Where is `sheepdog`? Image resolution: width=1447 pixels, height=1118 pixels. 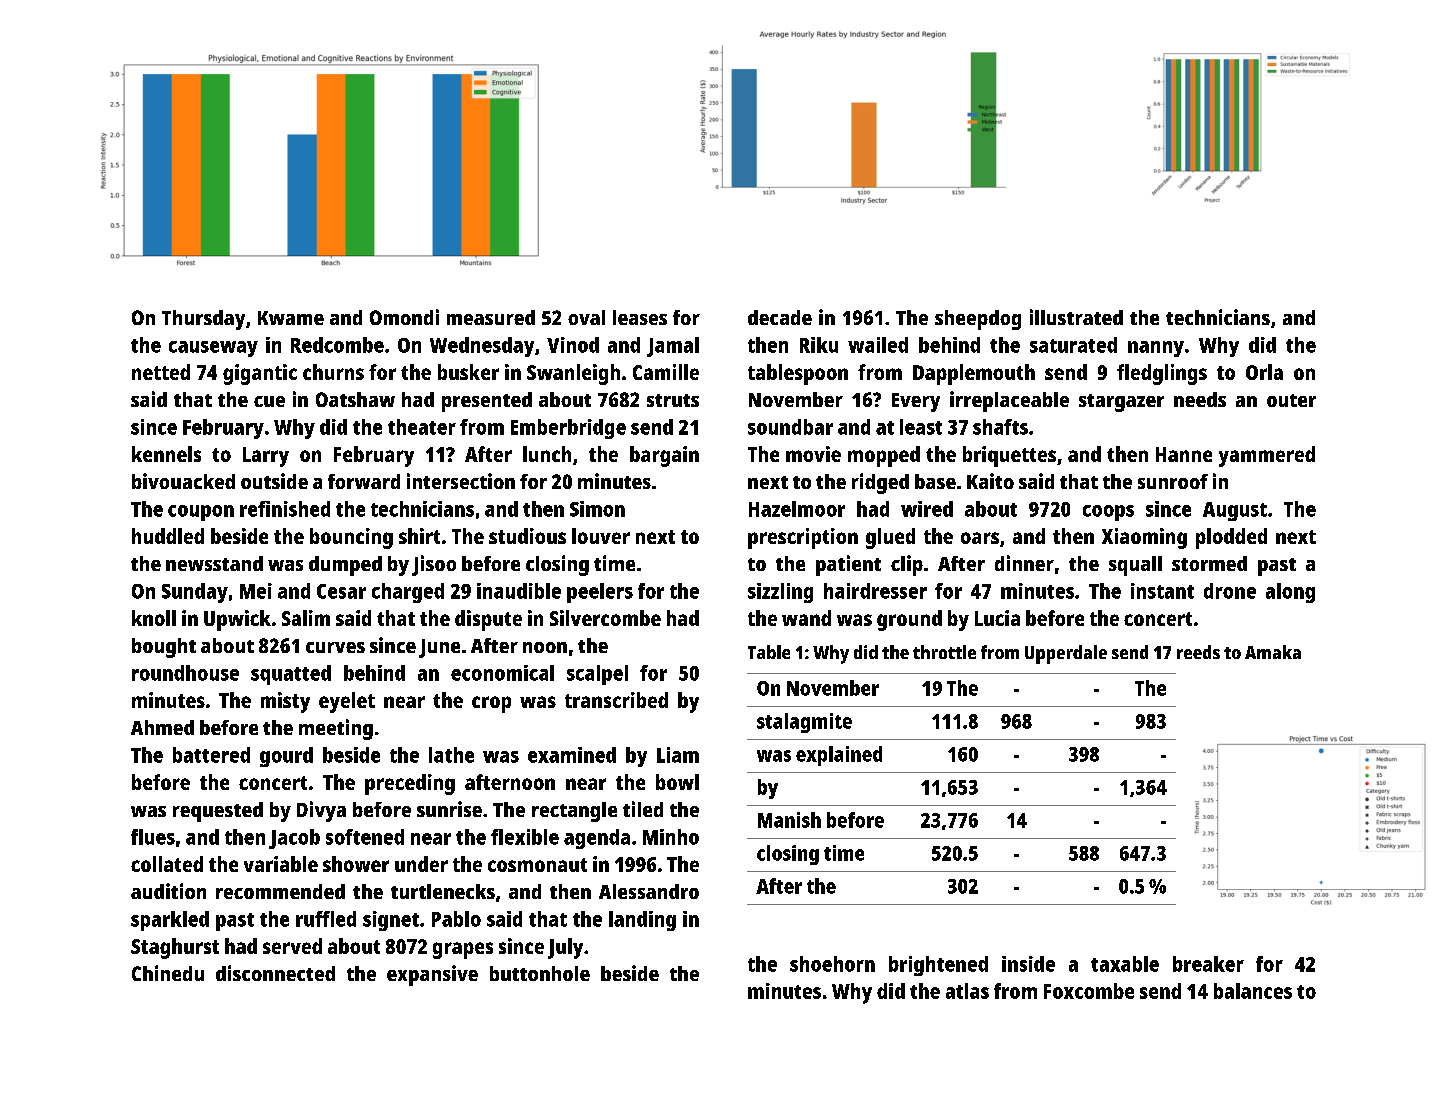 sheepdog is located at coordinates (978, 320).
